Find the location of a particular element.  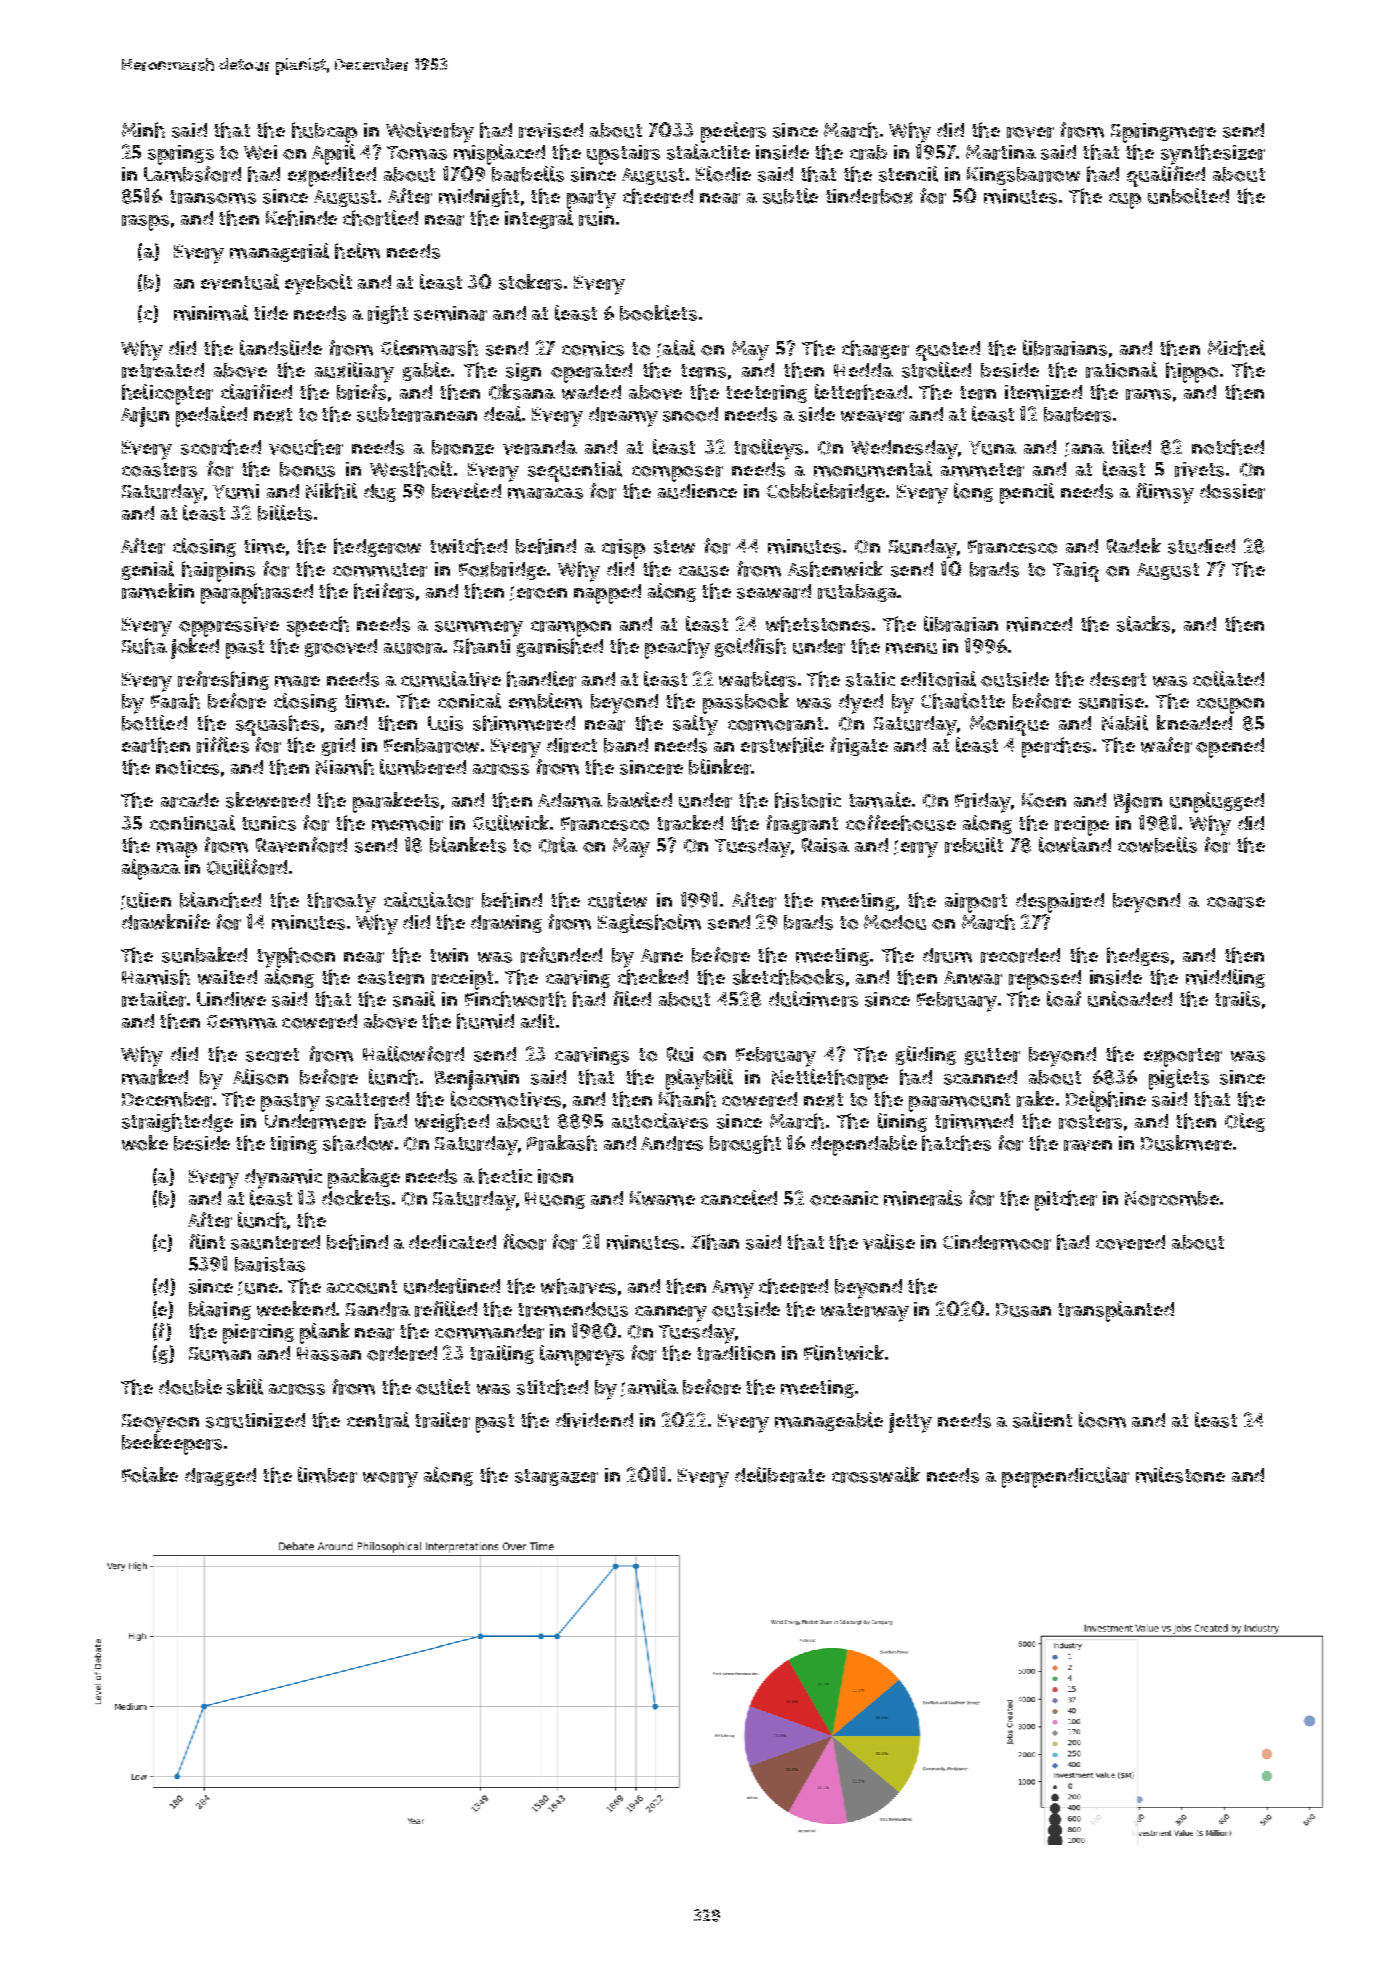

fragrant is located at coordinates (802, 824).
